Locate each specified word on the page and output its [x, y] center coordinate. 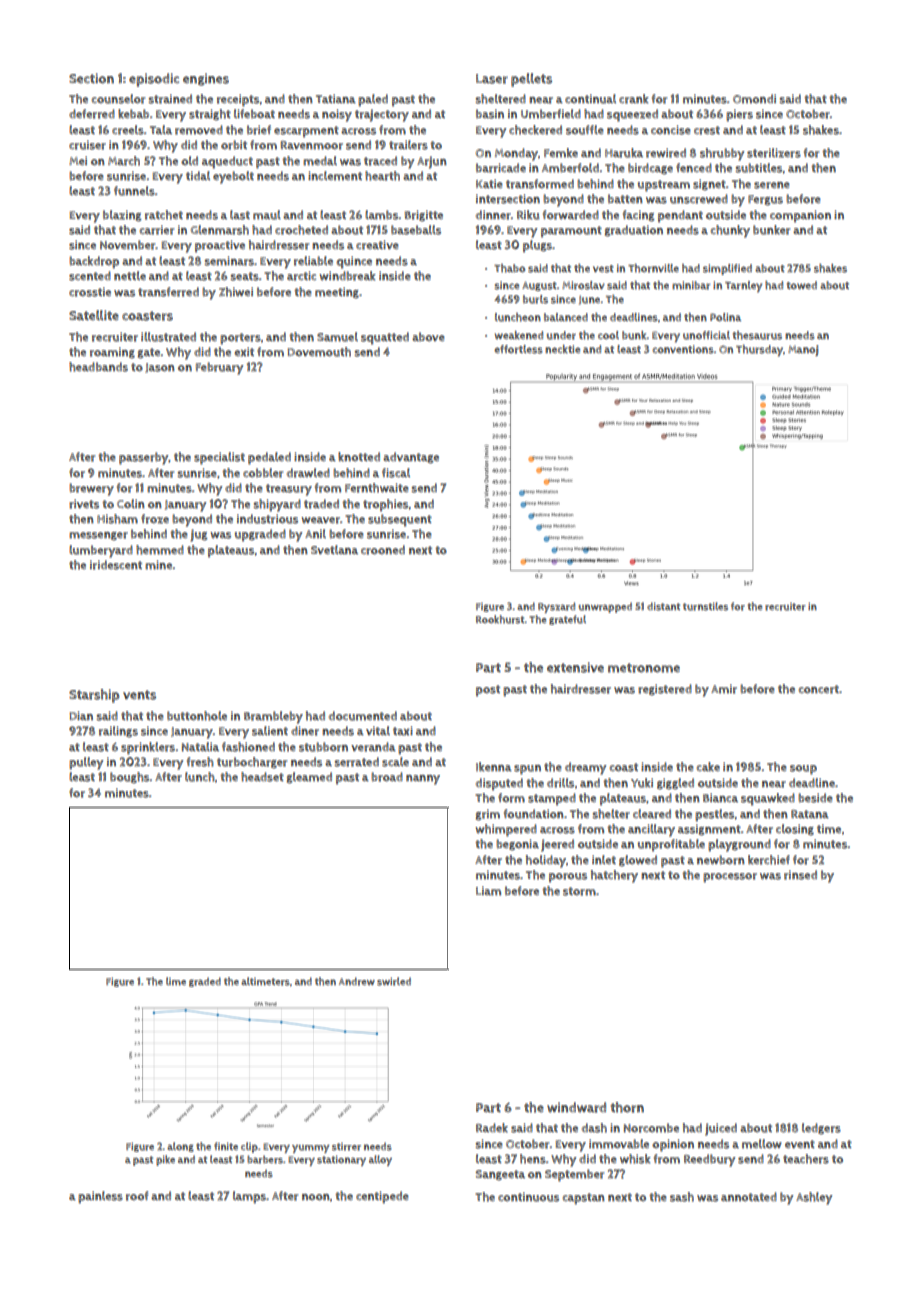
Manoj [803, 350]
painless [100, 1197]
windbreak [347, 276]
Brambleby [273, 717]
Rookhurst [500, 619]
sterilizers [774, 153]
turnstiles [705, 606]
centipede [382, 1197]
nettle [130, 275]
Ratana [810, 814]
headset [262, 777]
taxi [403, 731]
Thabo [509, 268]
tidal [198, 175]
